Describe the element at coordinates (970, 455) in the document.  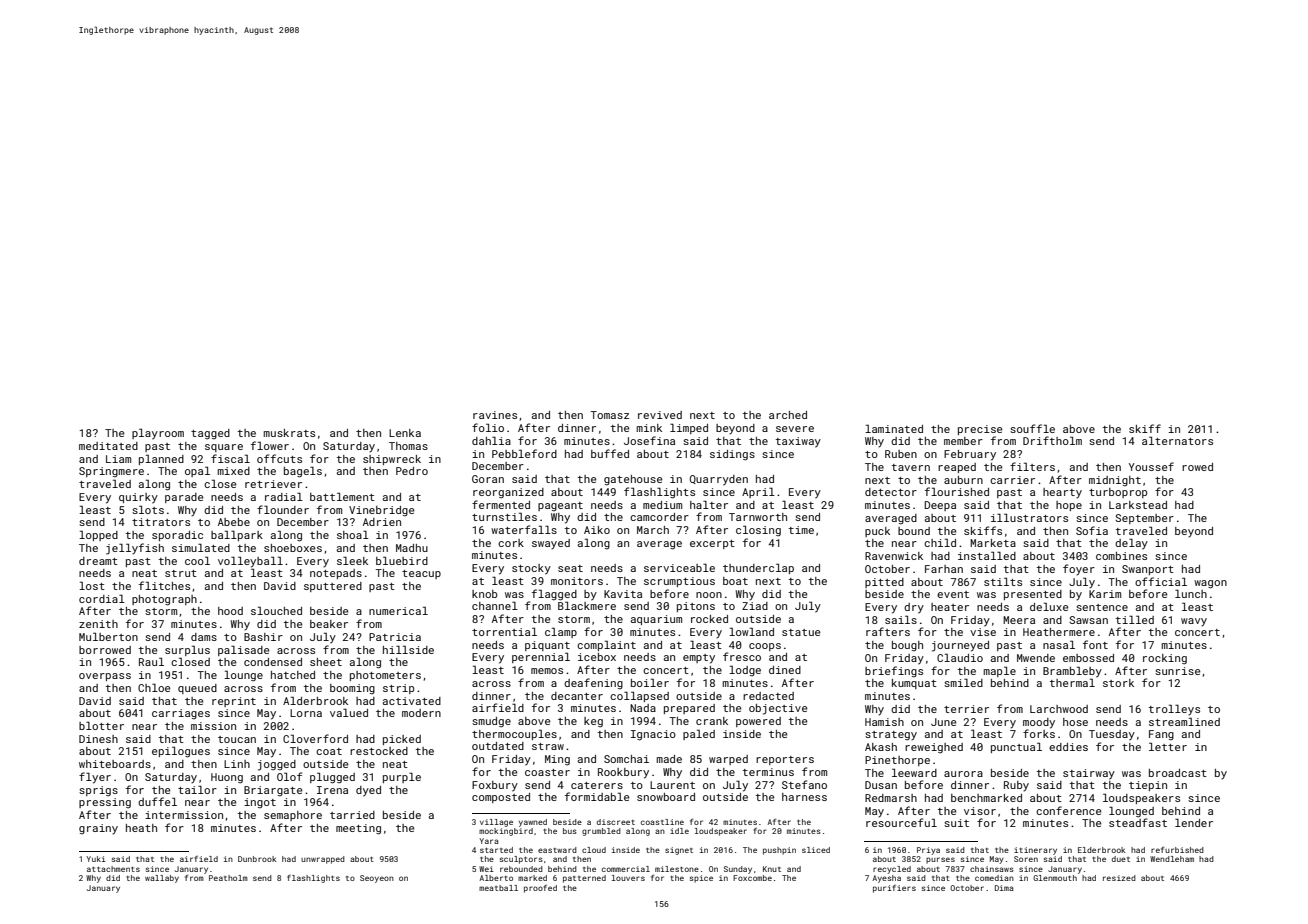
I see `February` at that location.
